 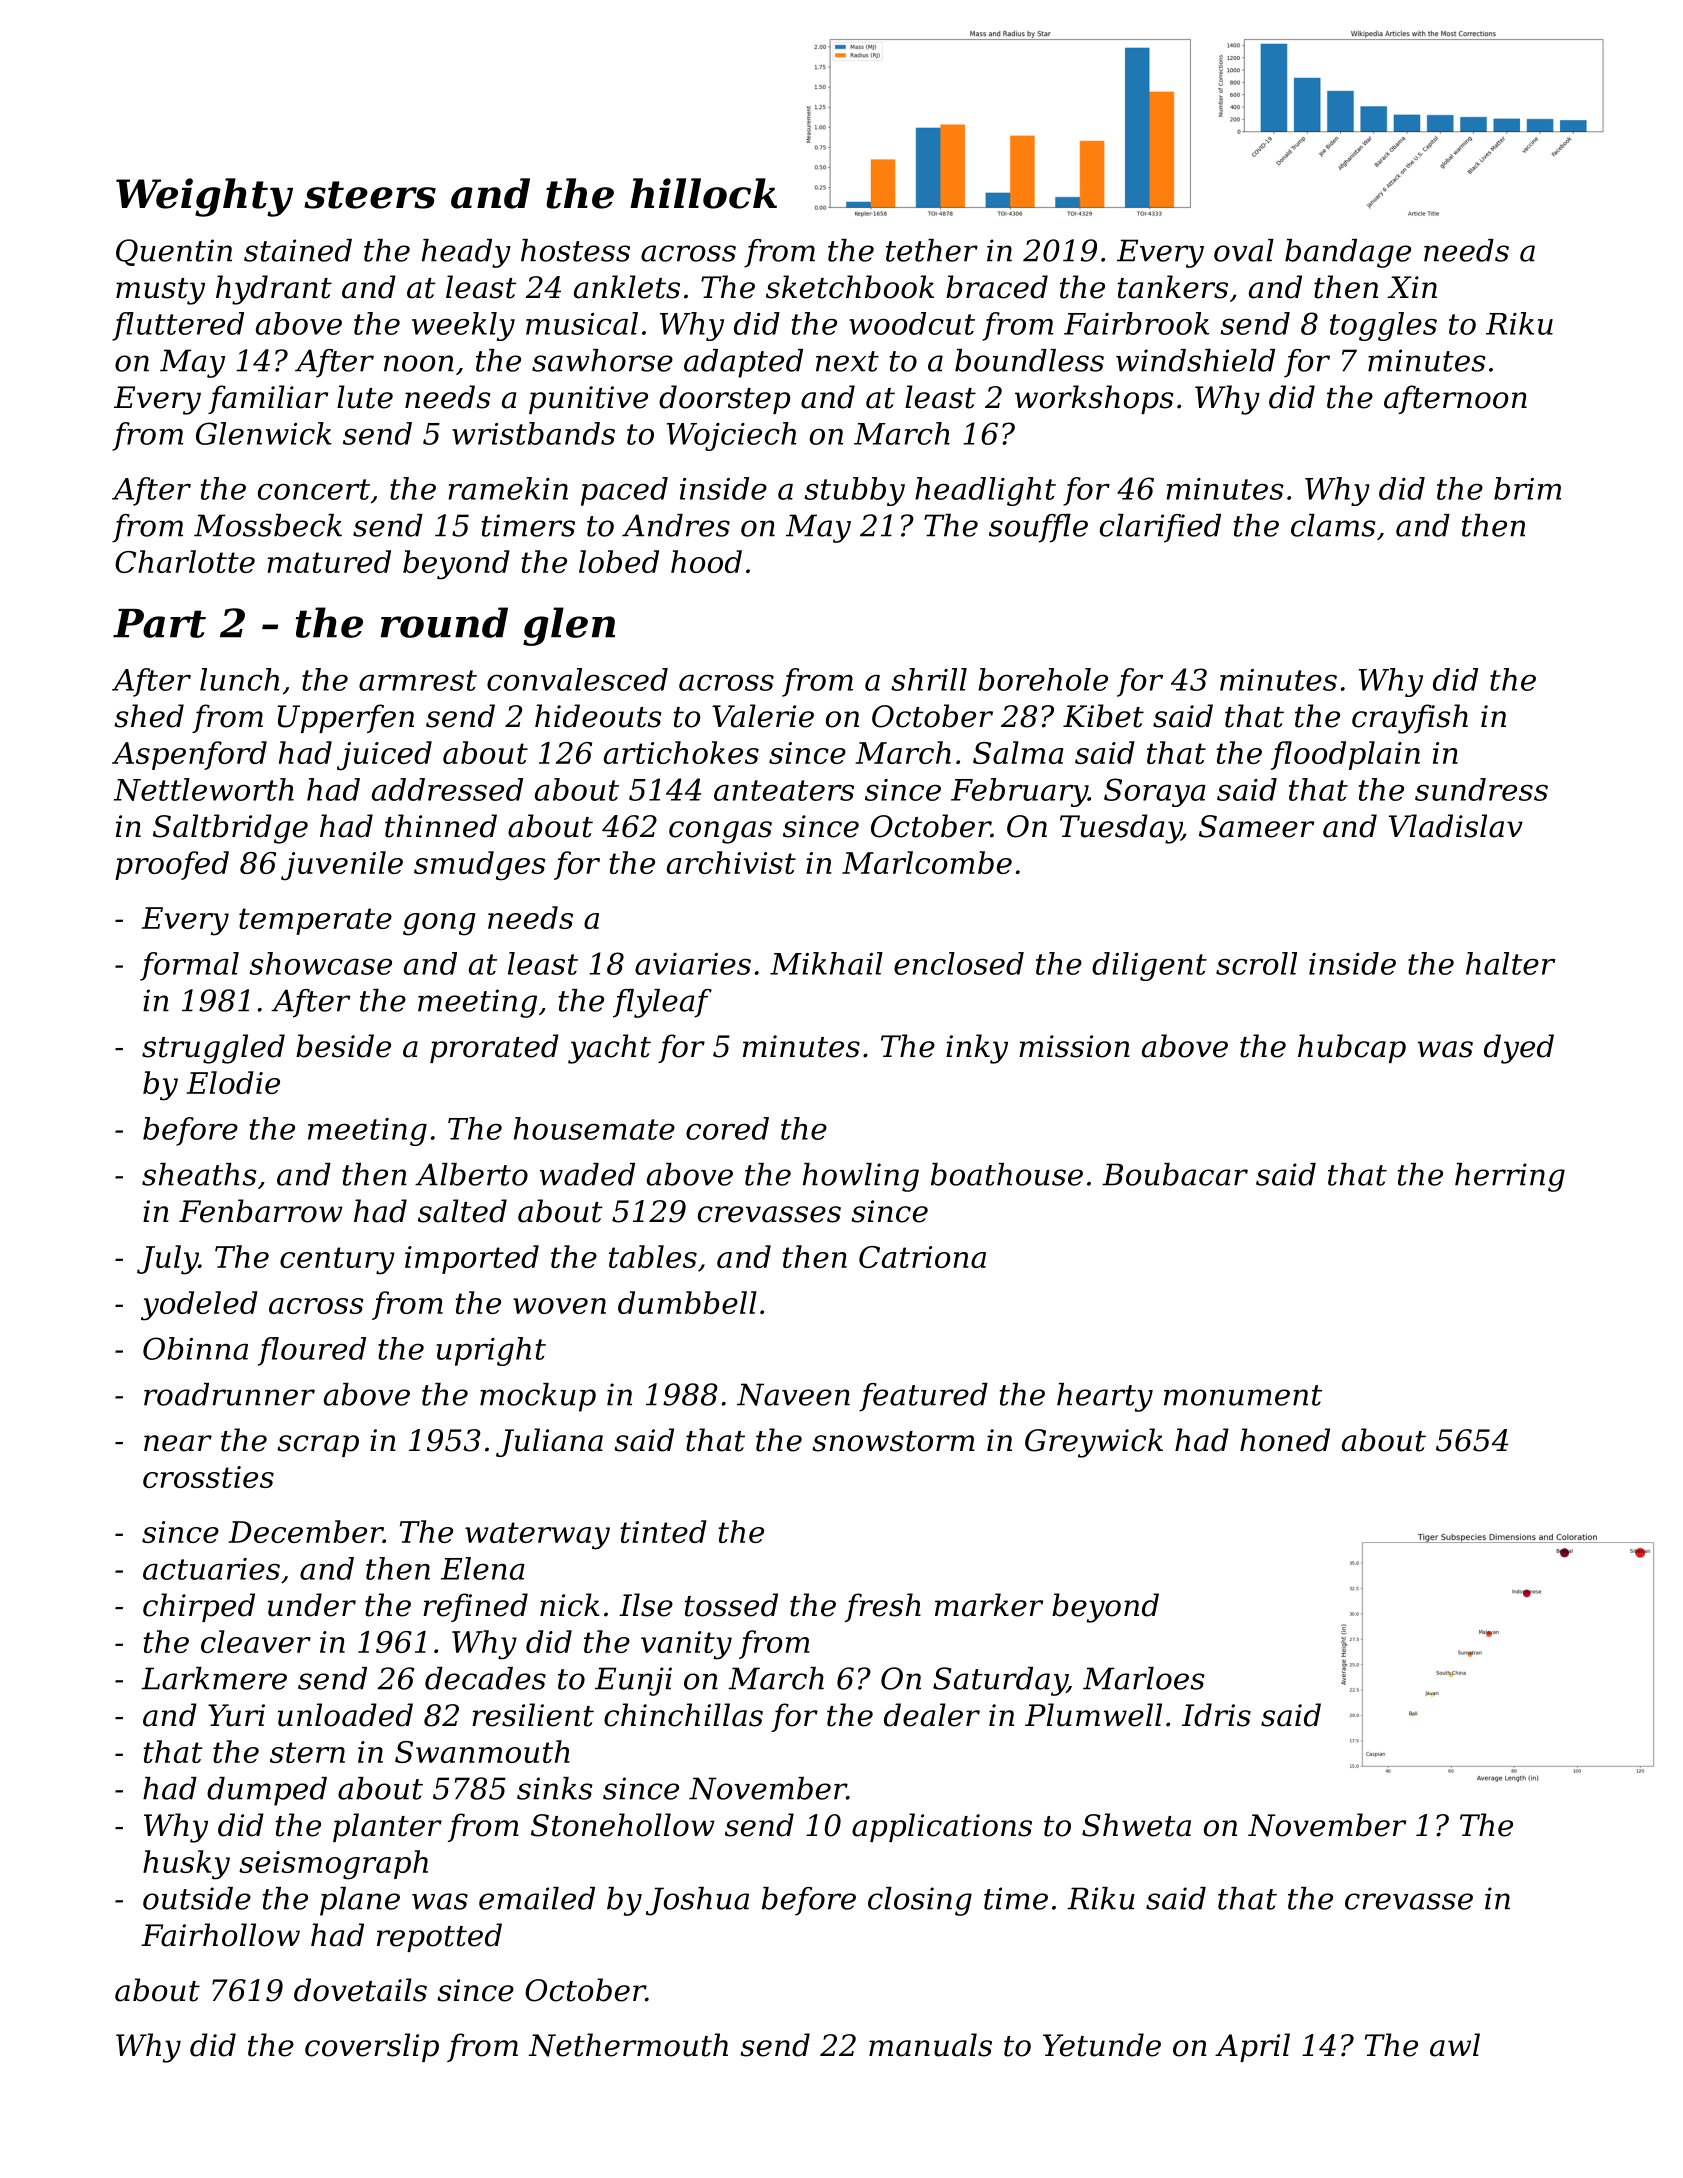 I want to click on Greywick, so click(x=1094, y=1443).
